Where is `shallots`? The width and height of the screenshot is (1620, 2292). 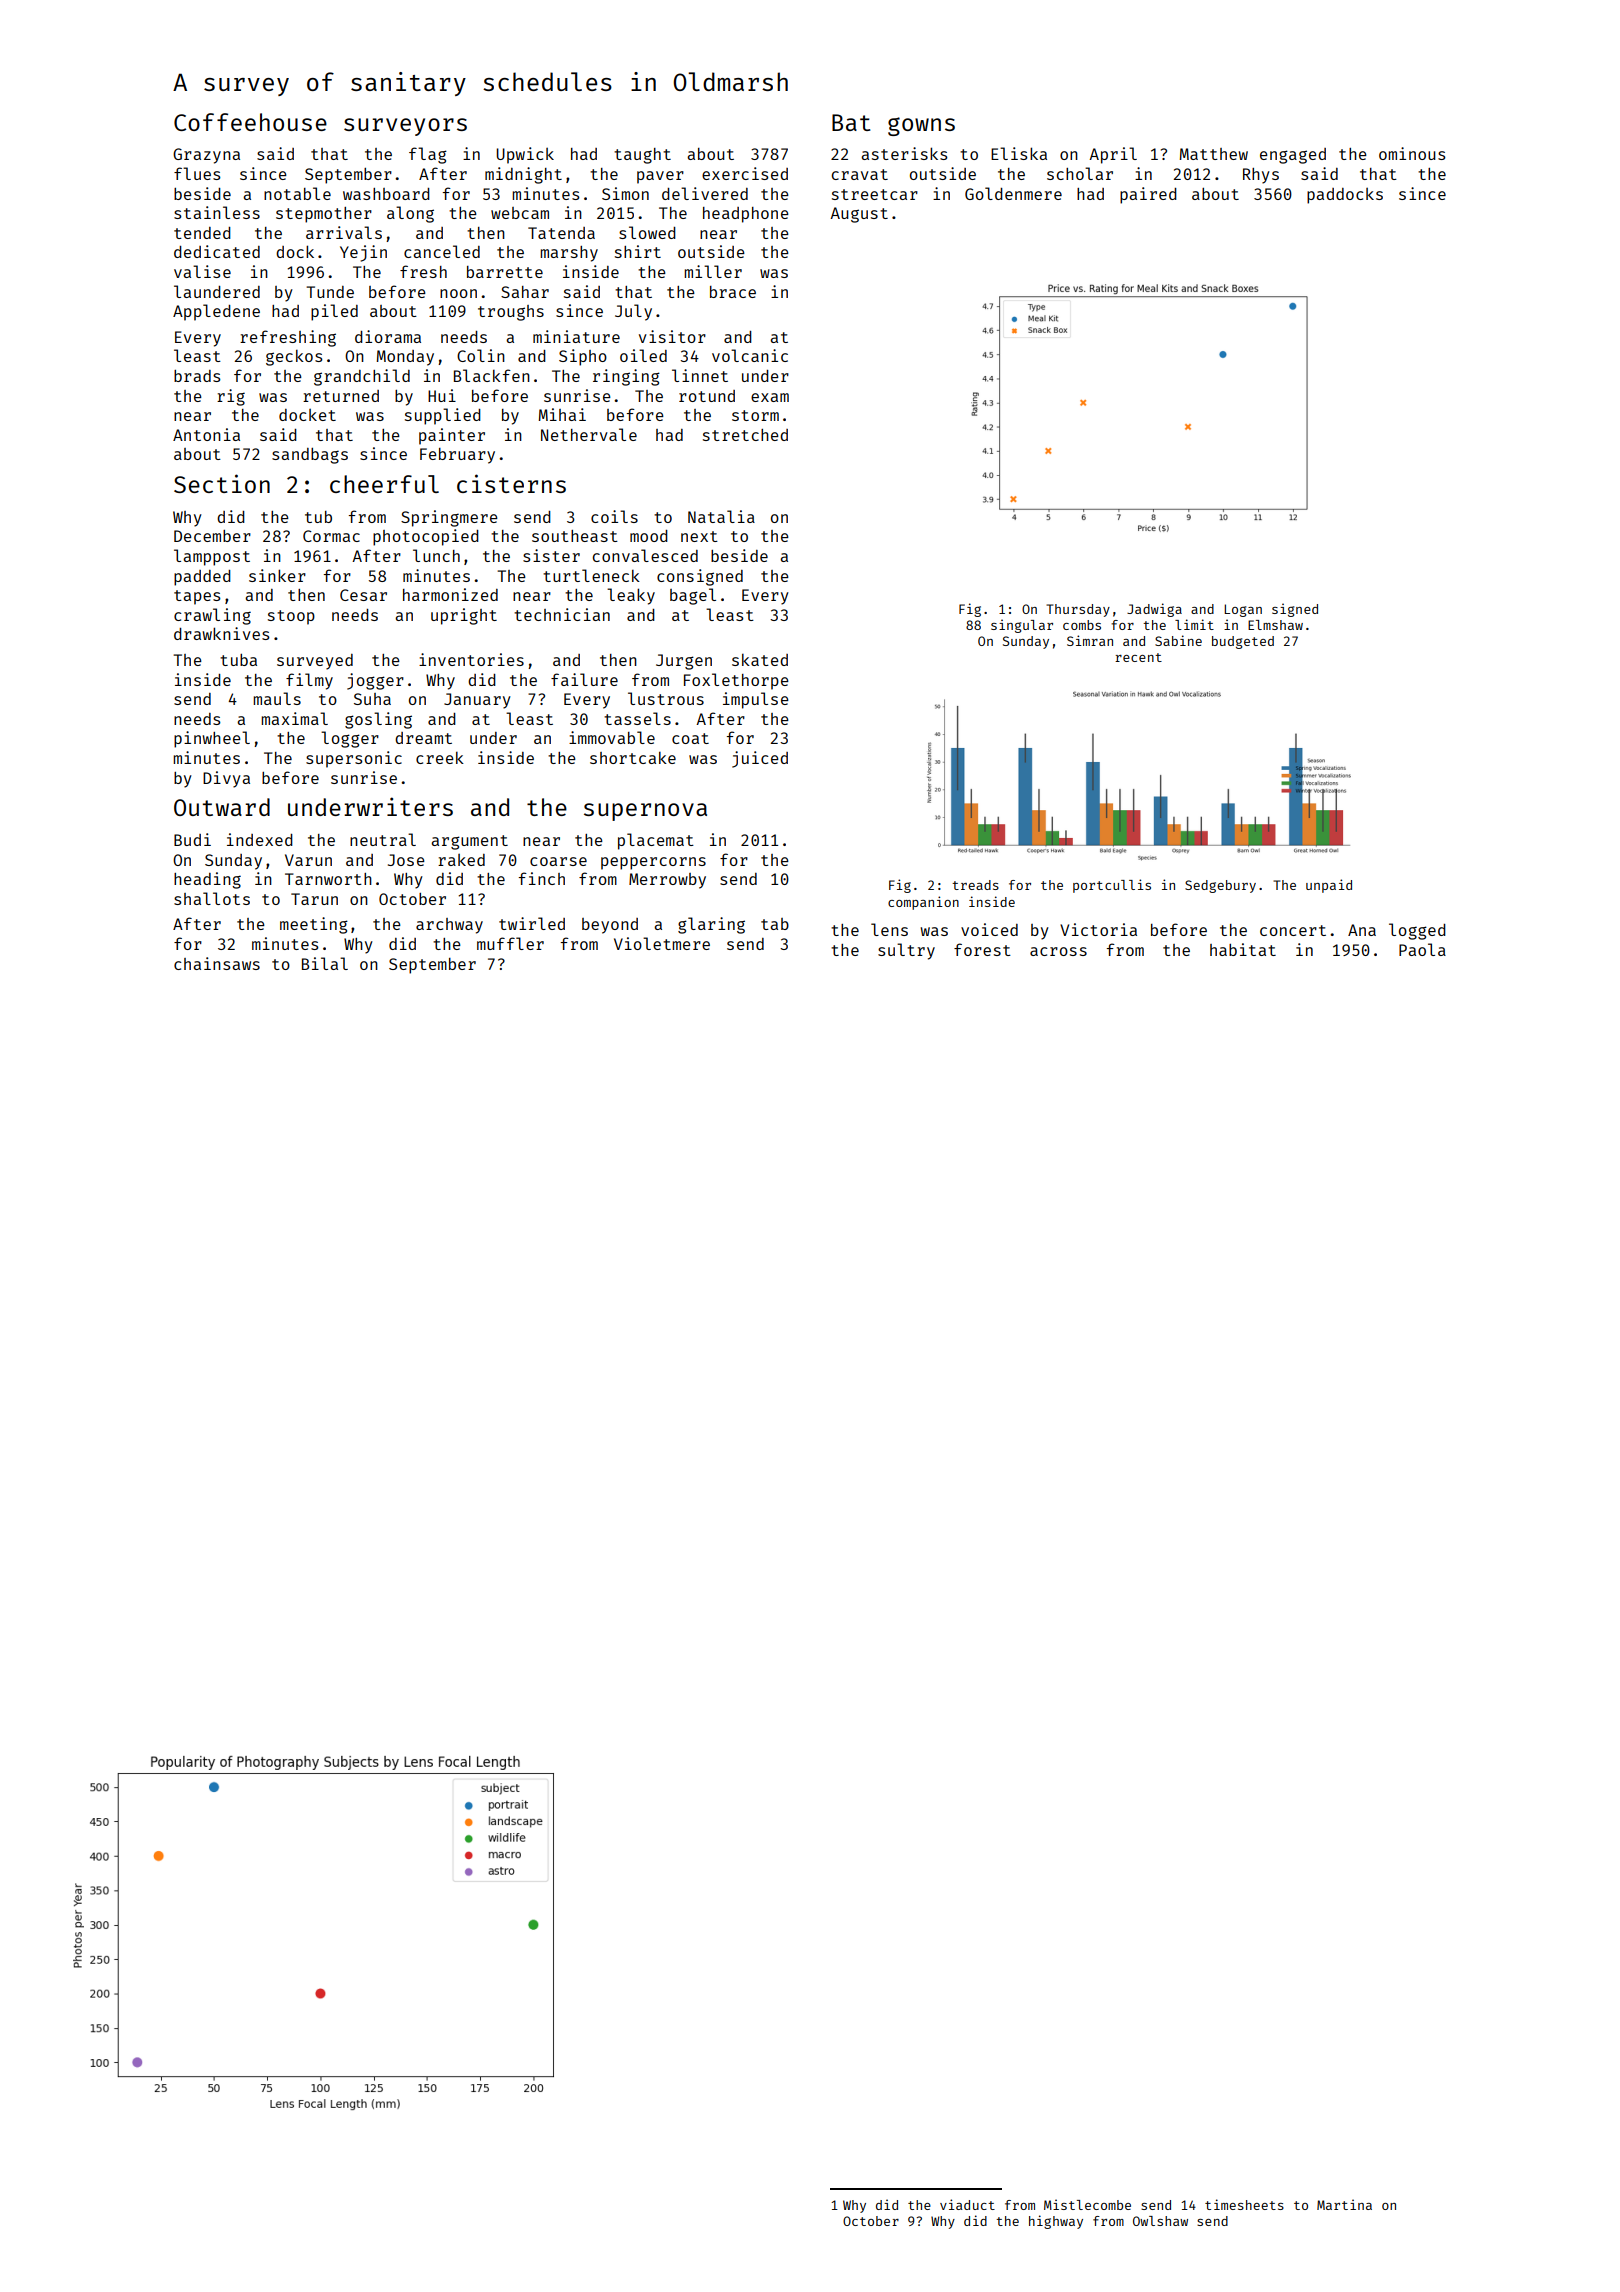
shallots is located at coordinates (212, 898).
